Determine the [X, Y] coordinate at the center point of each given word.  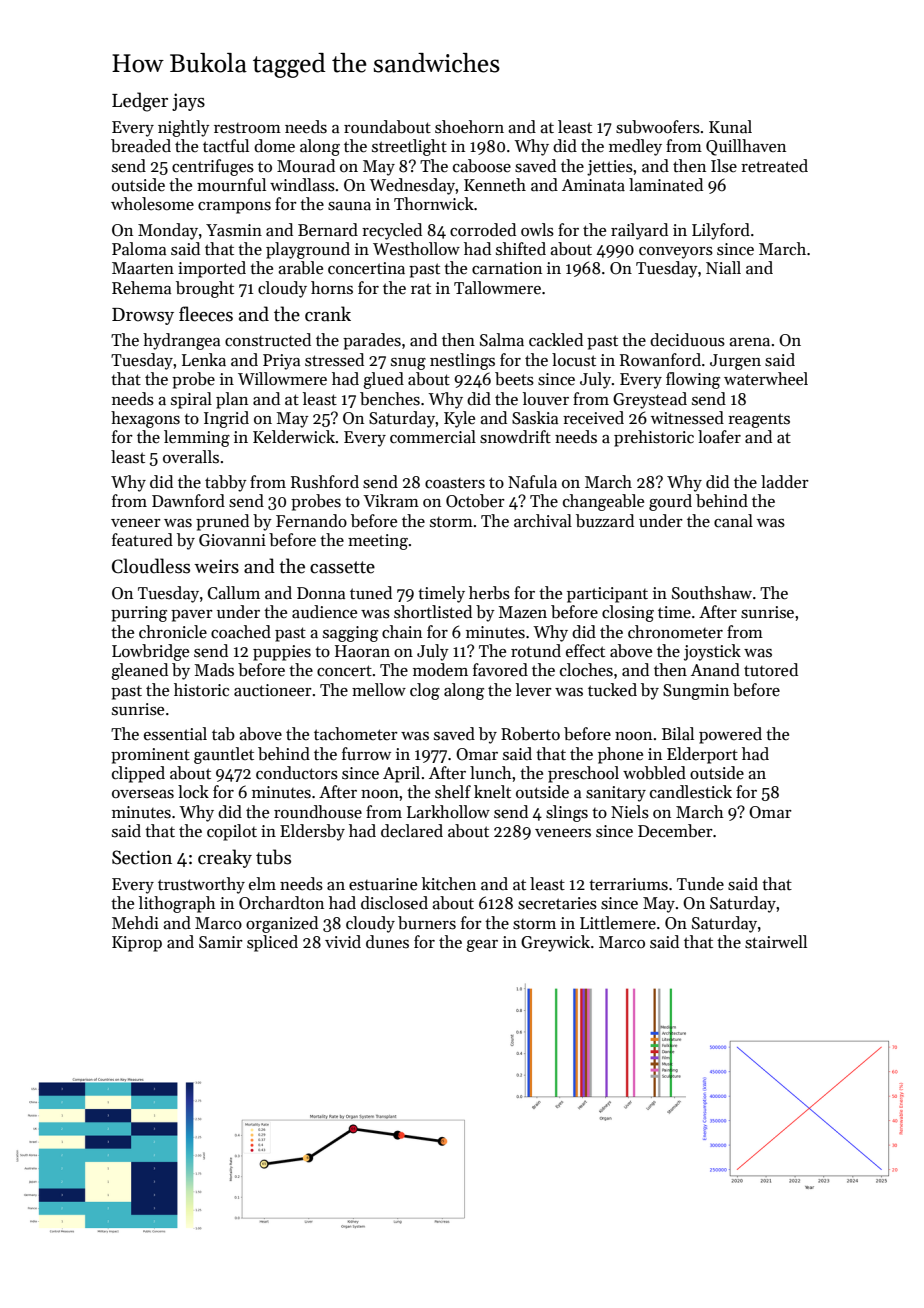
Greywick [555, 943]
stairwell [776, 942]
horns [332, 288]
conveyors [676, 253]
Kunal [730, 127]
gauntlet [224, 755]
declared [412, 831]
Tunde [700, 884]
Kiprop [137, 944]
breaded [141, 146]
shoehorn [469, 127]
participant [607, 595]
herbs [489, 593]
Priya [281, 362]
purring [139, 614]
